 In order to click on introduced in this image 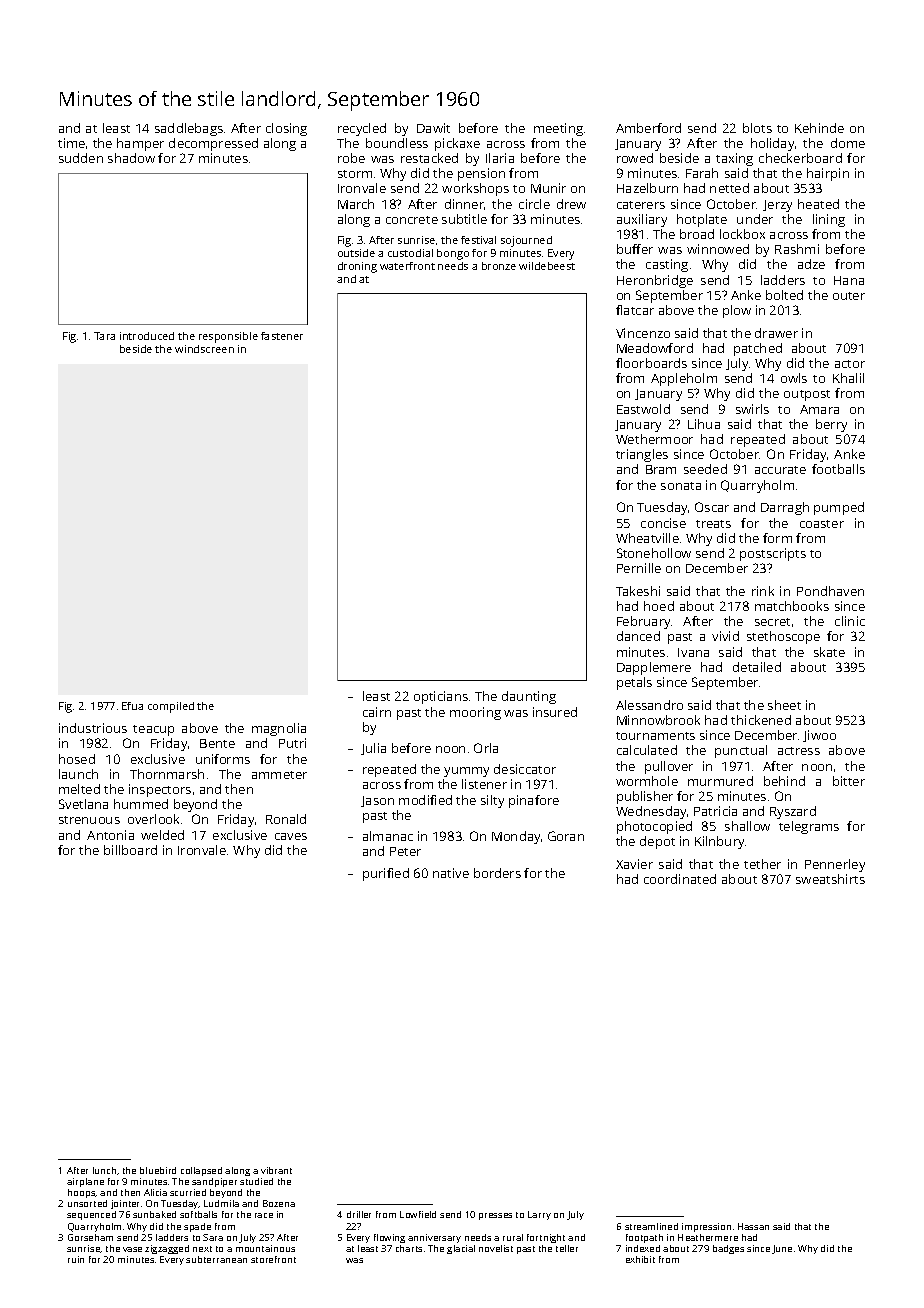, I will do `click(147, 336)`.
